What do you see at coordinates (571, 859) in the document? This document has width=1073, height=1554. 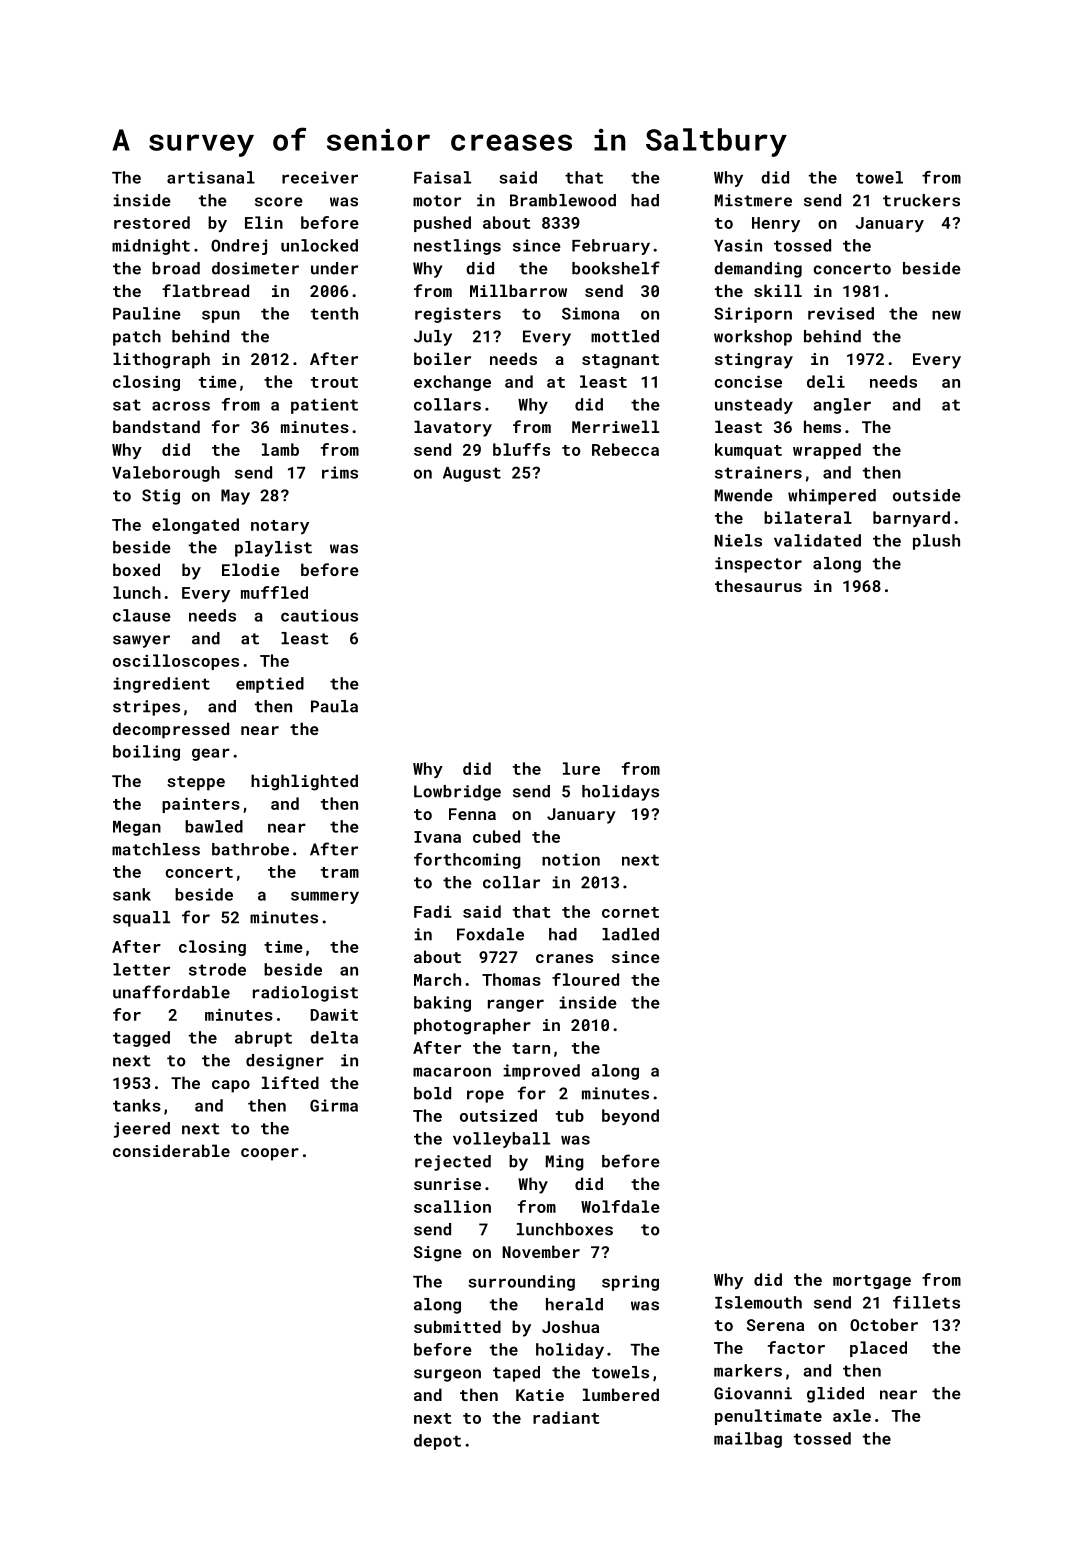 I see `notion` at bounding box center [571, 859].
